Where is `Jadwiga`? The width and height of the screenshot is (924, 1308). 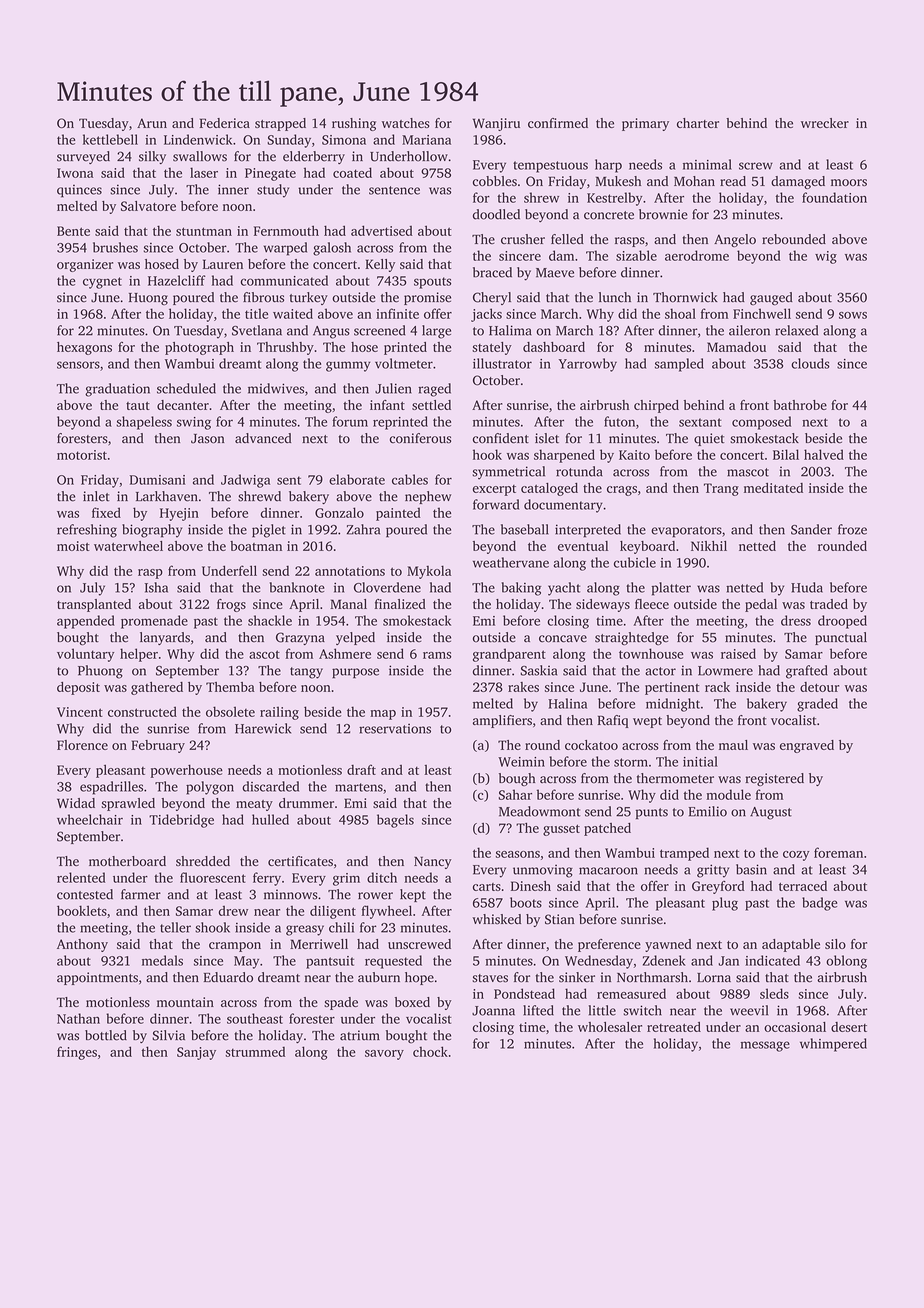
Jadwiga is located at coordinates (245, 481).
